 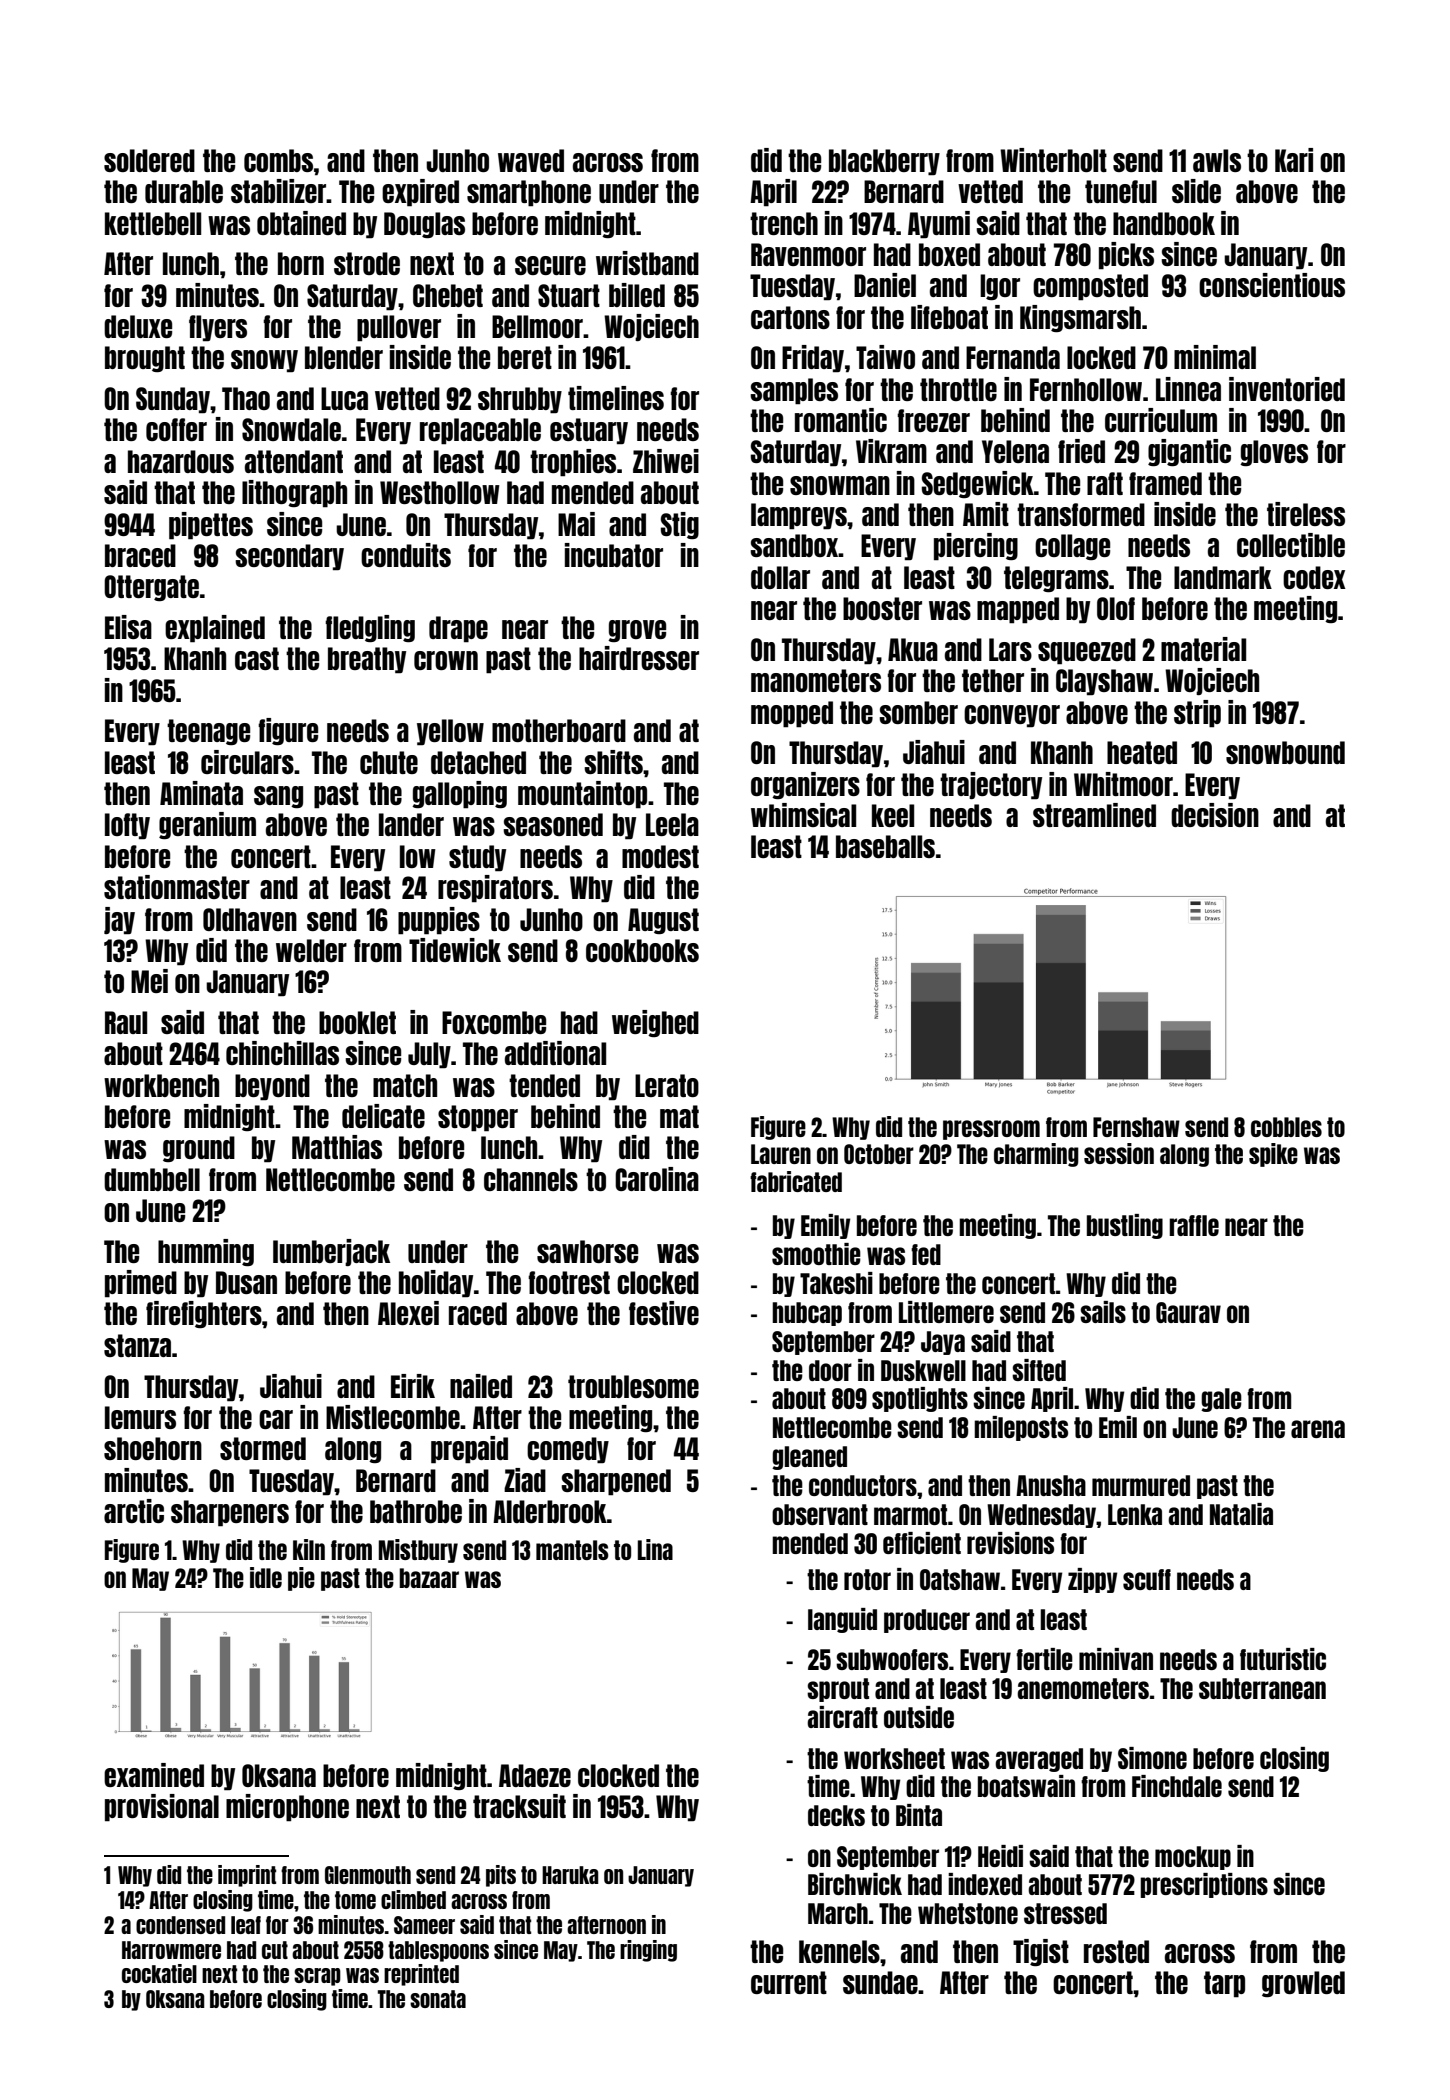 What do you see at coordinates (1104, 682) in the screenshot?
I see `Clayshaw` at bounding box center [1104, 682].
